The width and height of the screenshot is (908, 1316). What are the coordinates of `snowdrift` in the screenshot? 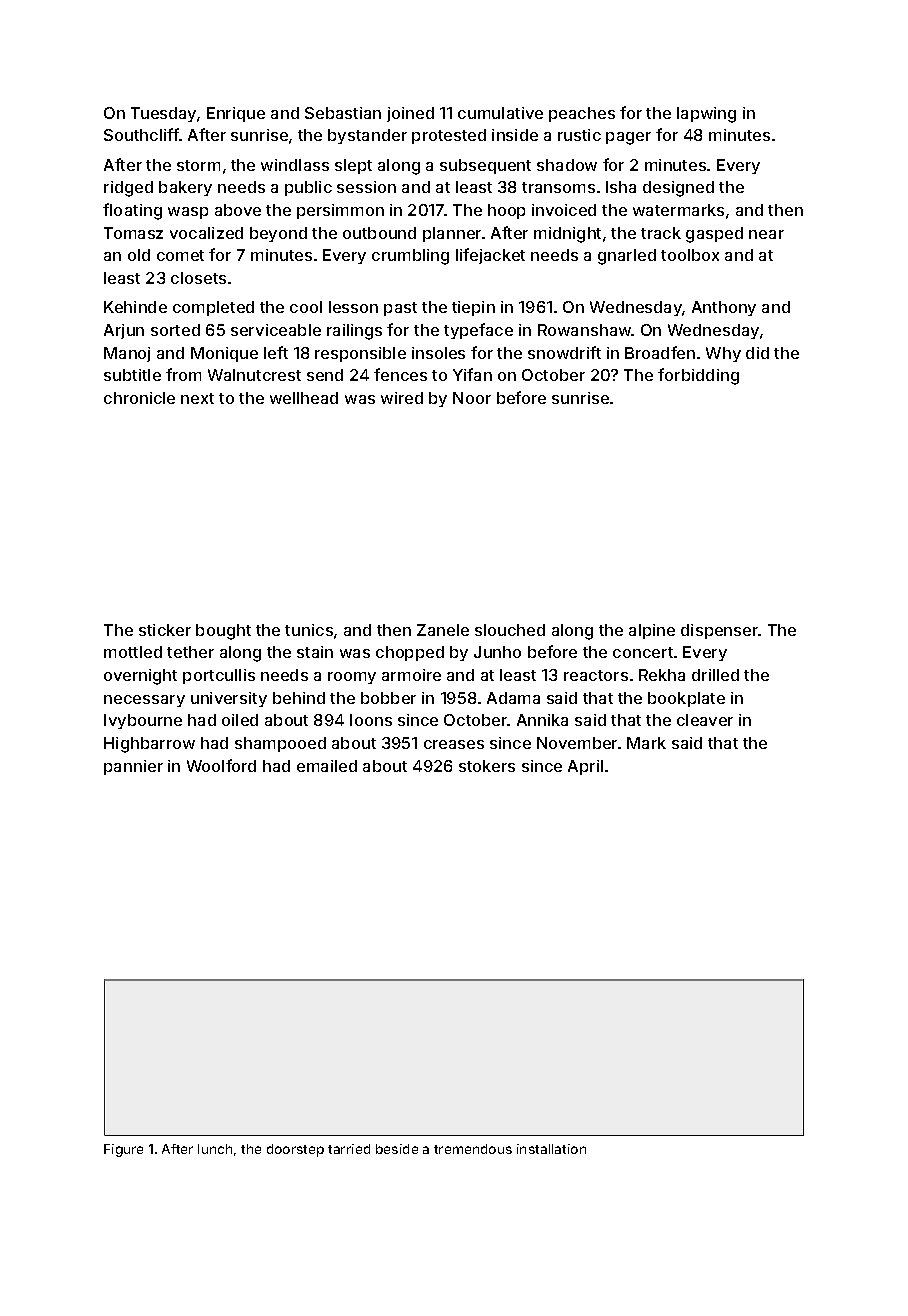 It's located at (564, 352).
